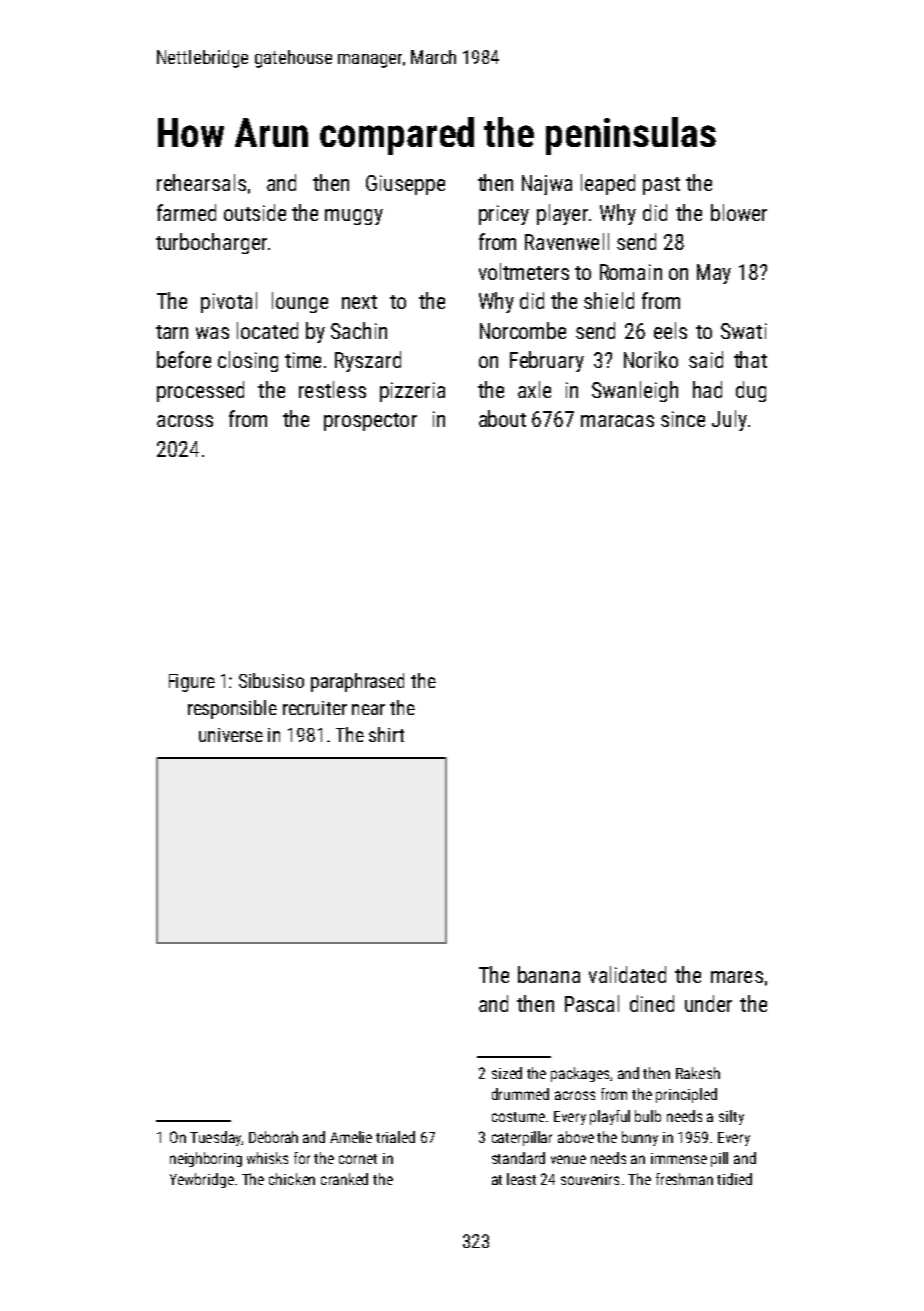 The height and width of the screenshot is (1311, 924). I want to click on July, so click(729, 420).
